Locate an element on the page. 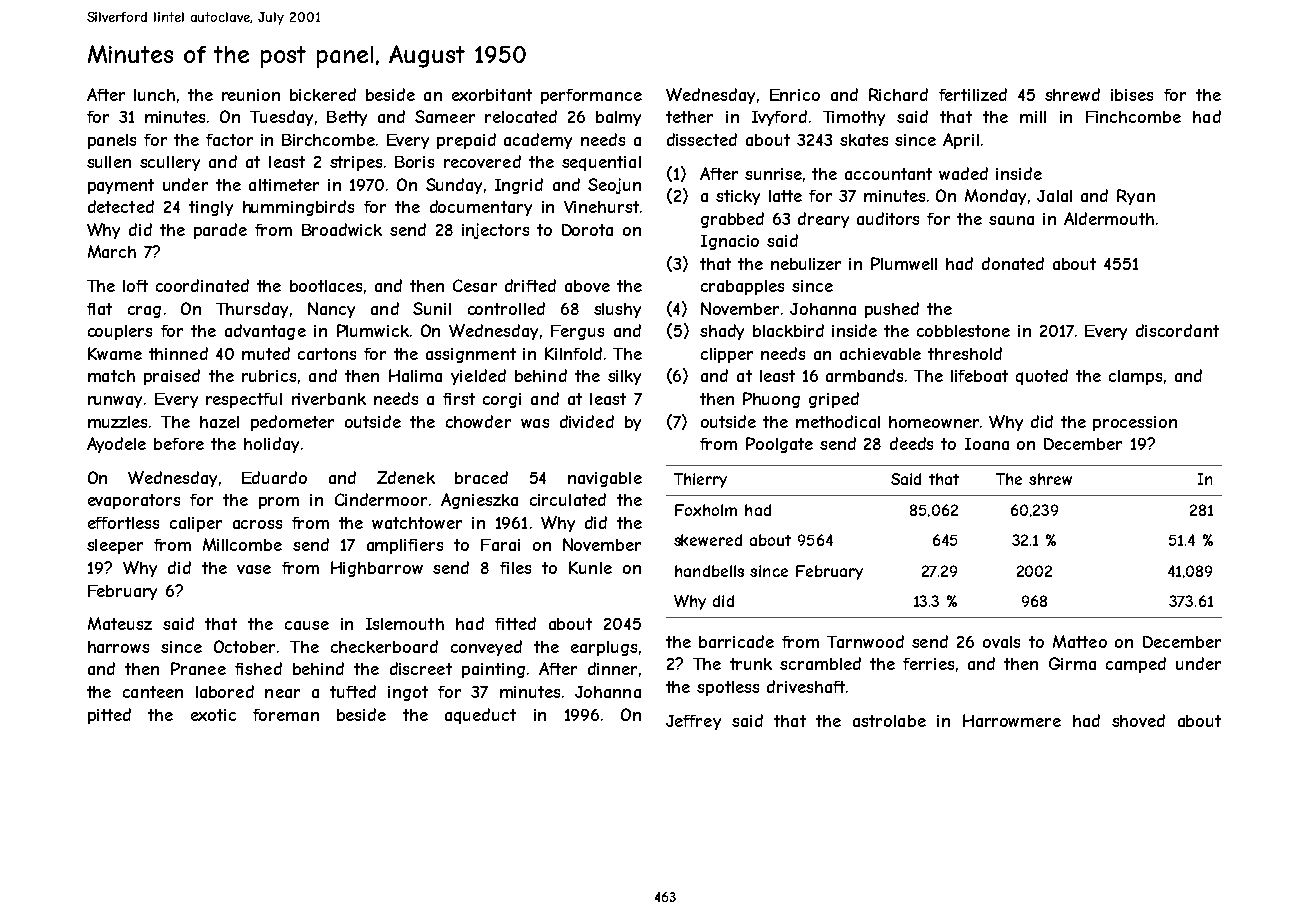 This document has width=1308, height=924. barricade is located at coordinates (736, 641).
